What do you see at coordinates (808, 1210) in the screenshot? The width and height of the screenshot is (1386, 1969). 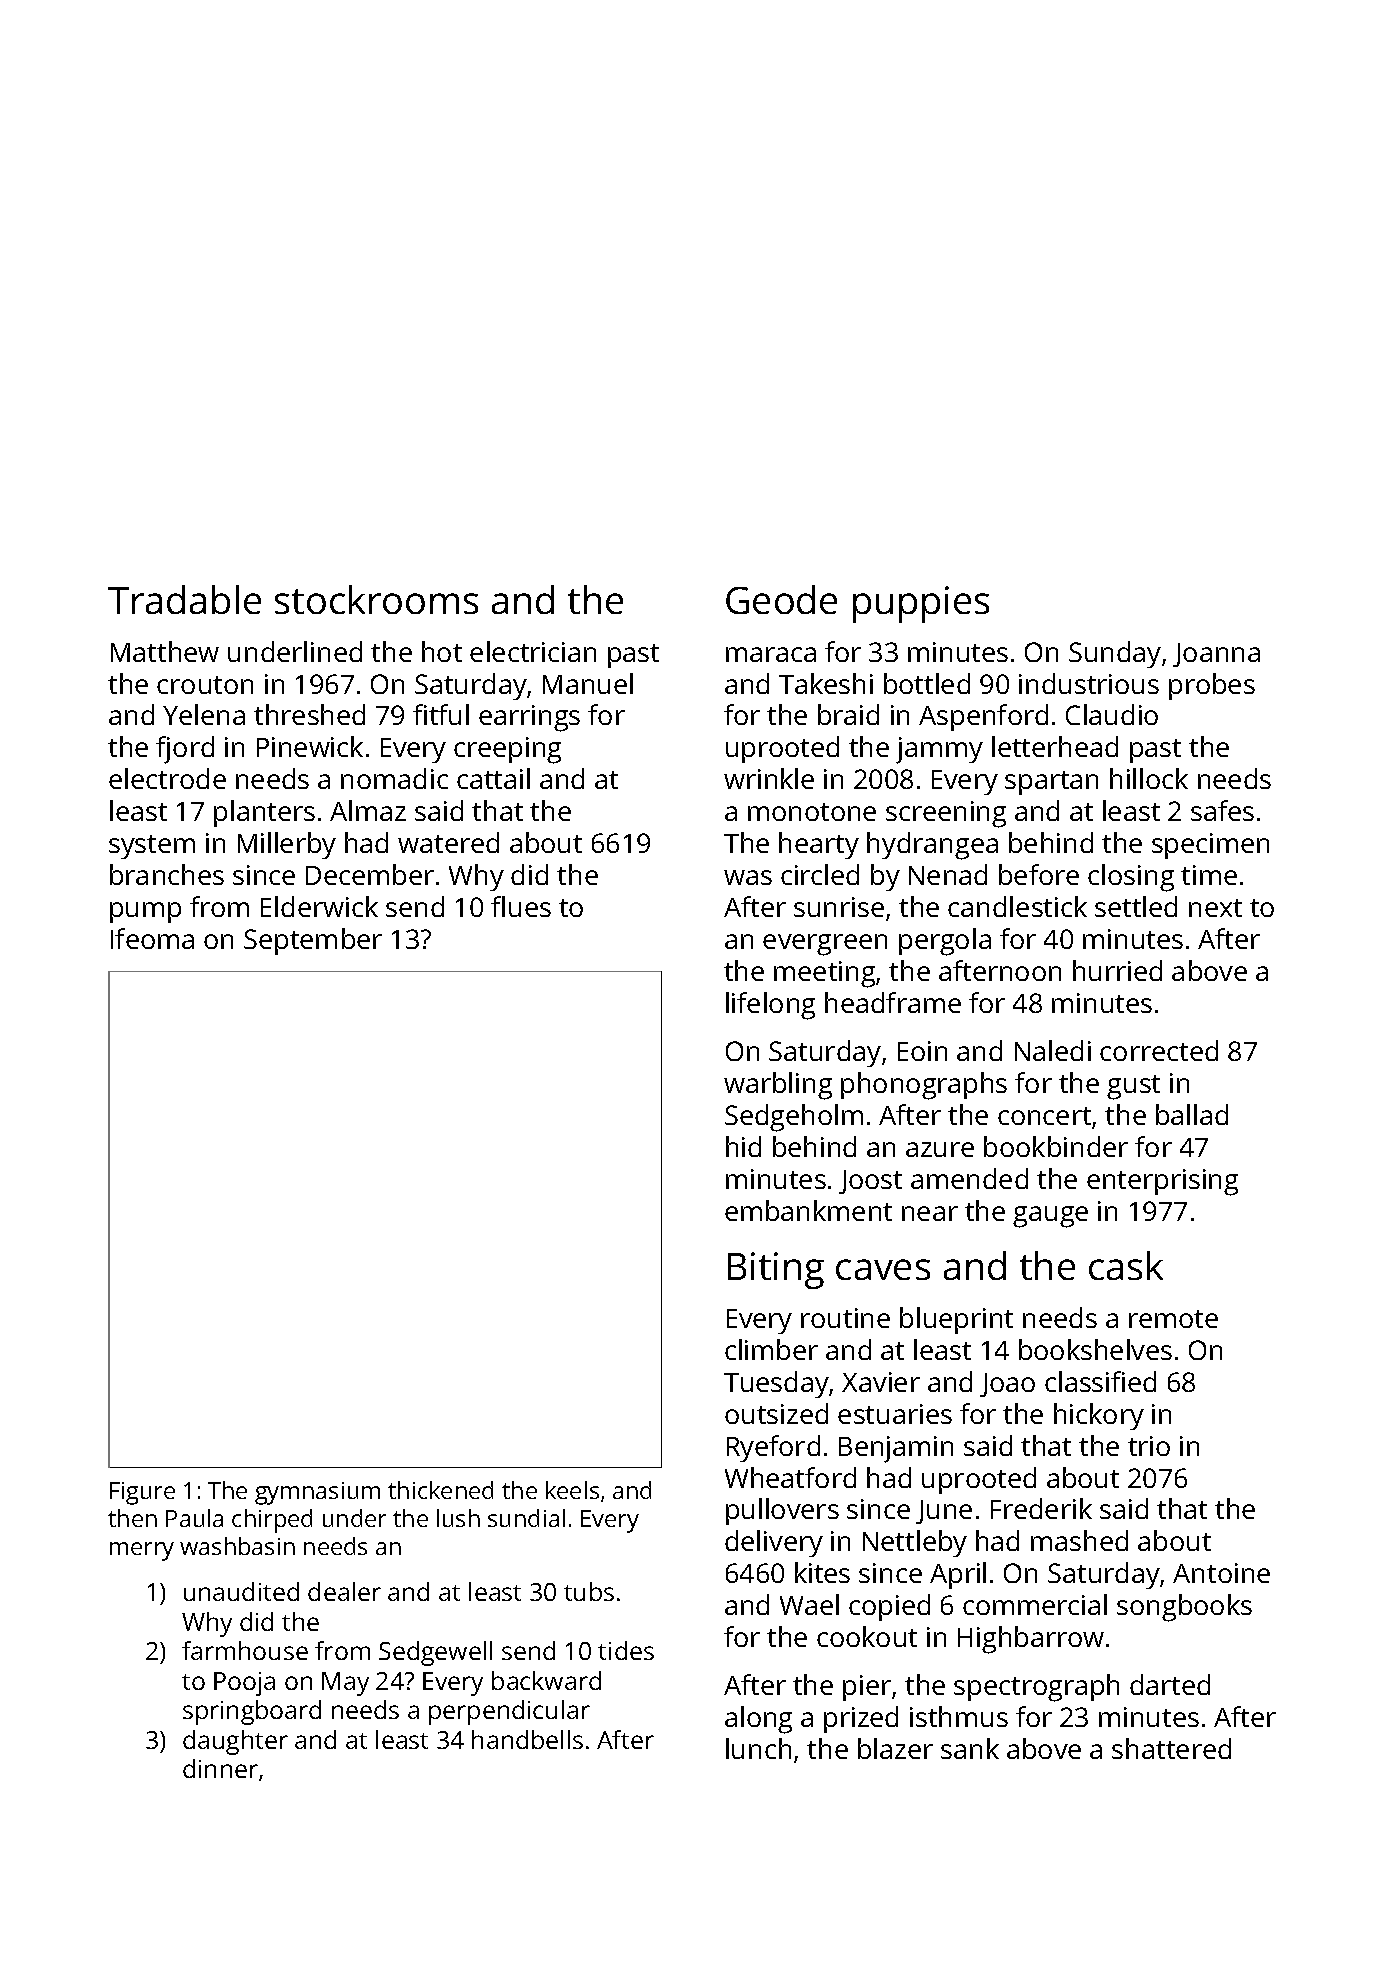 I see `embankment` at bounding box center [808, 1210].
